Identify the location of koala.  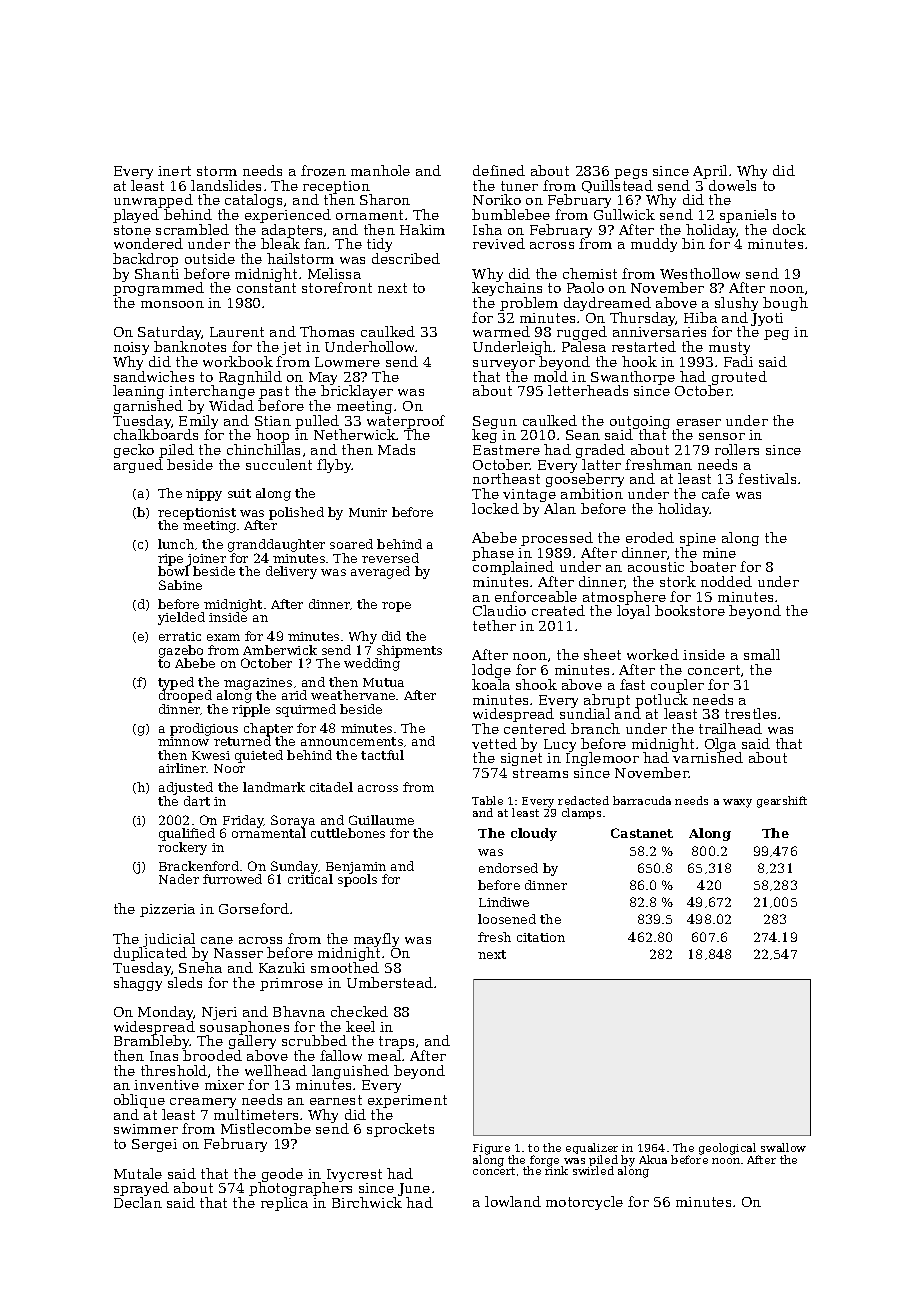
(491, 684).
